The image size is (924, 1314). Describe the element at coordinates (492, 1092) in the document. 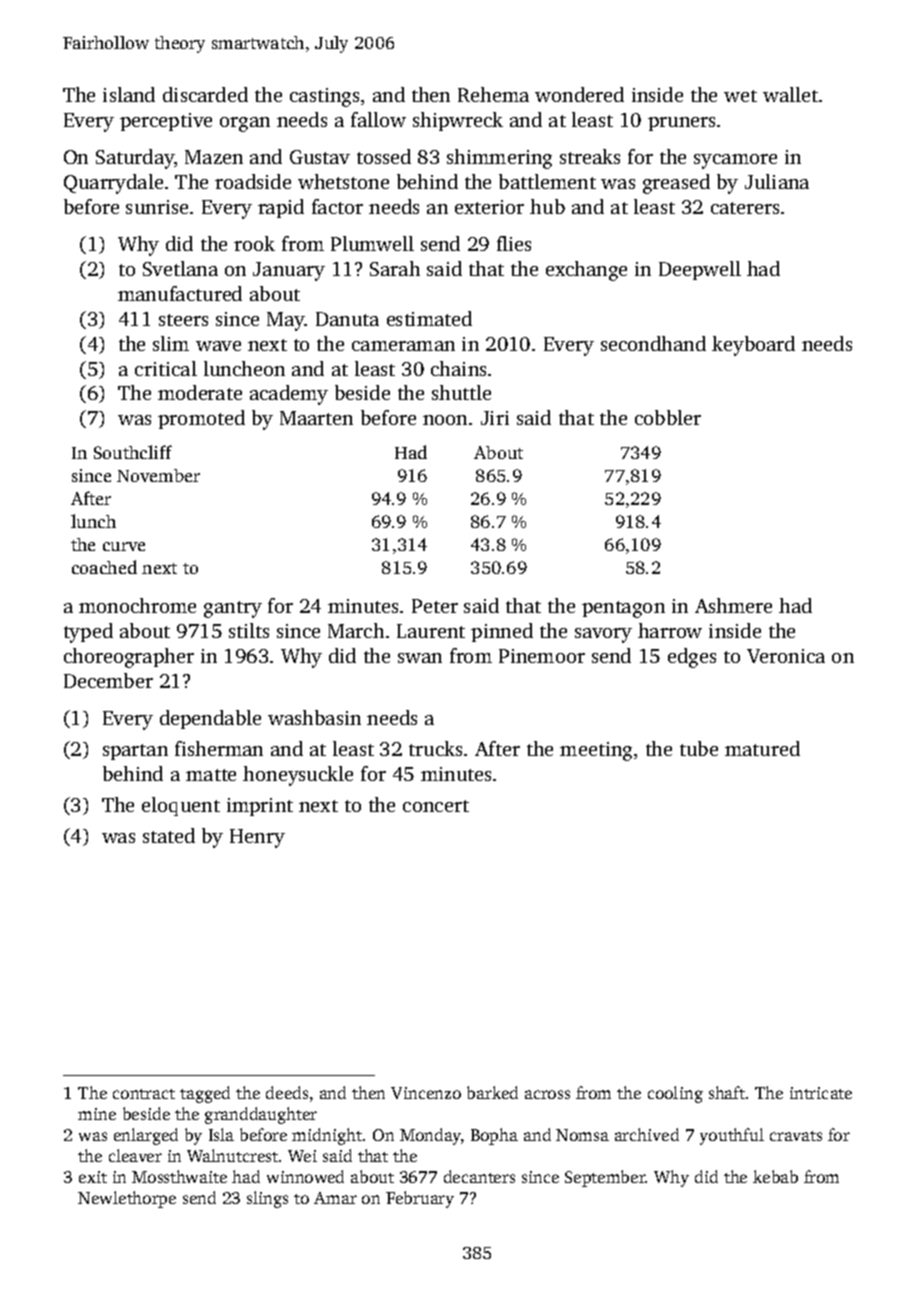

I see `barked` at that location.
